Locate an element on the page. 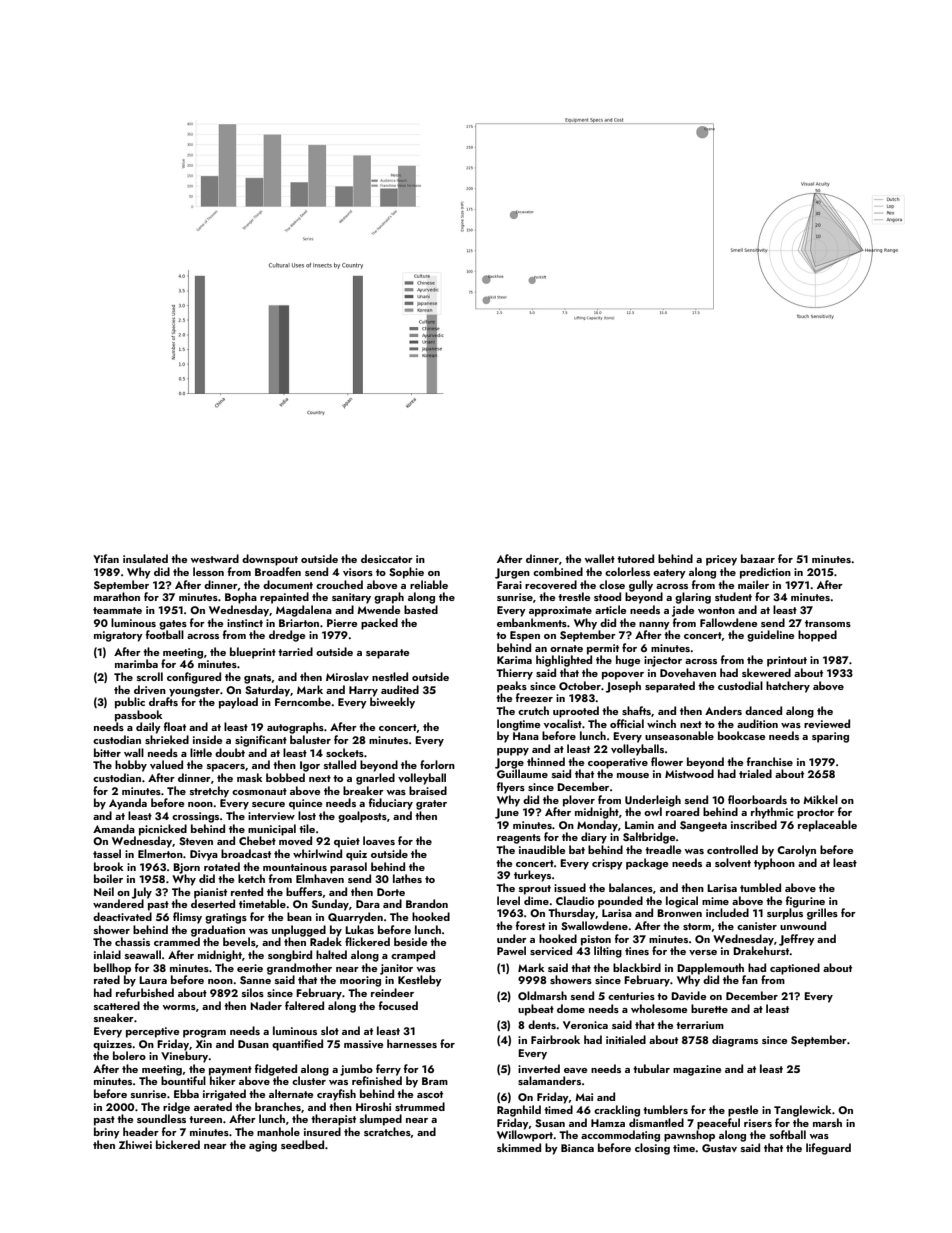 This document has width=952, height=1233. Drakehurst is located at coordinates (761, 950).
